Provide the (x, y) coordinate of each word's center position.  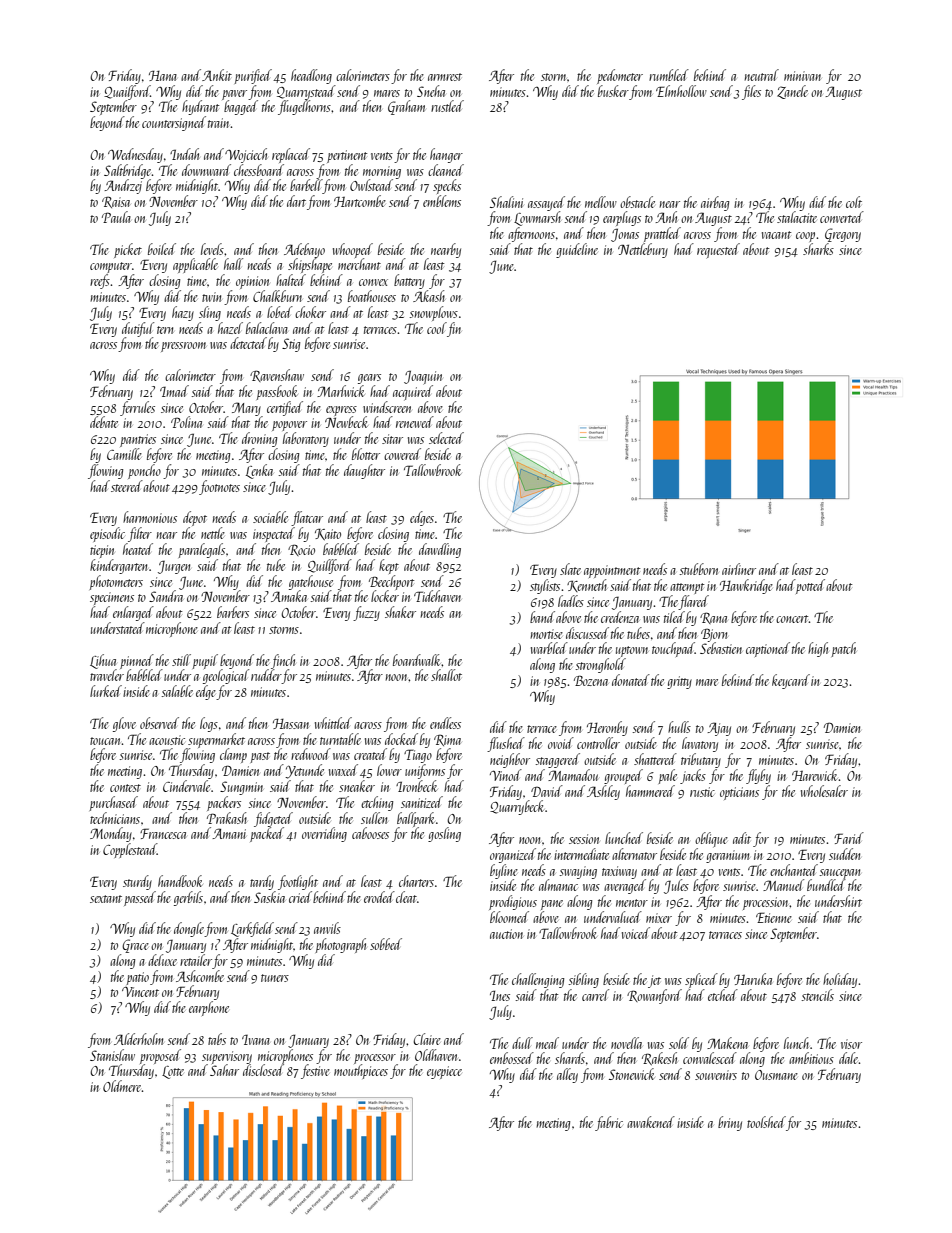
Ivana (256, 1039)
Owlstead (371, 185)
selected (446, 438)
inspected (274, 534)
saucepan (840, 874)
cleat (406, 897)
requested (718, 251)
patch (843, 649)
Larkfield (252, 929)
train (219, 123)
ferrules (137, 408)
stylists (545, 586)
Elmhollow (681, 91)
